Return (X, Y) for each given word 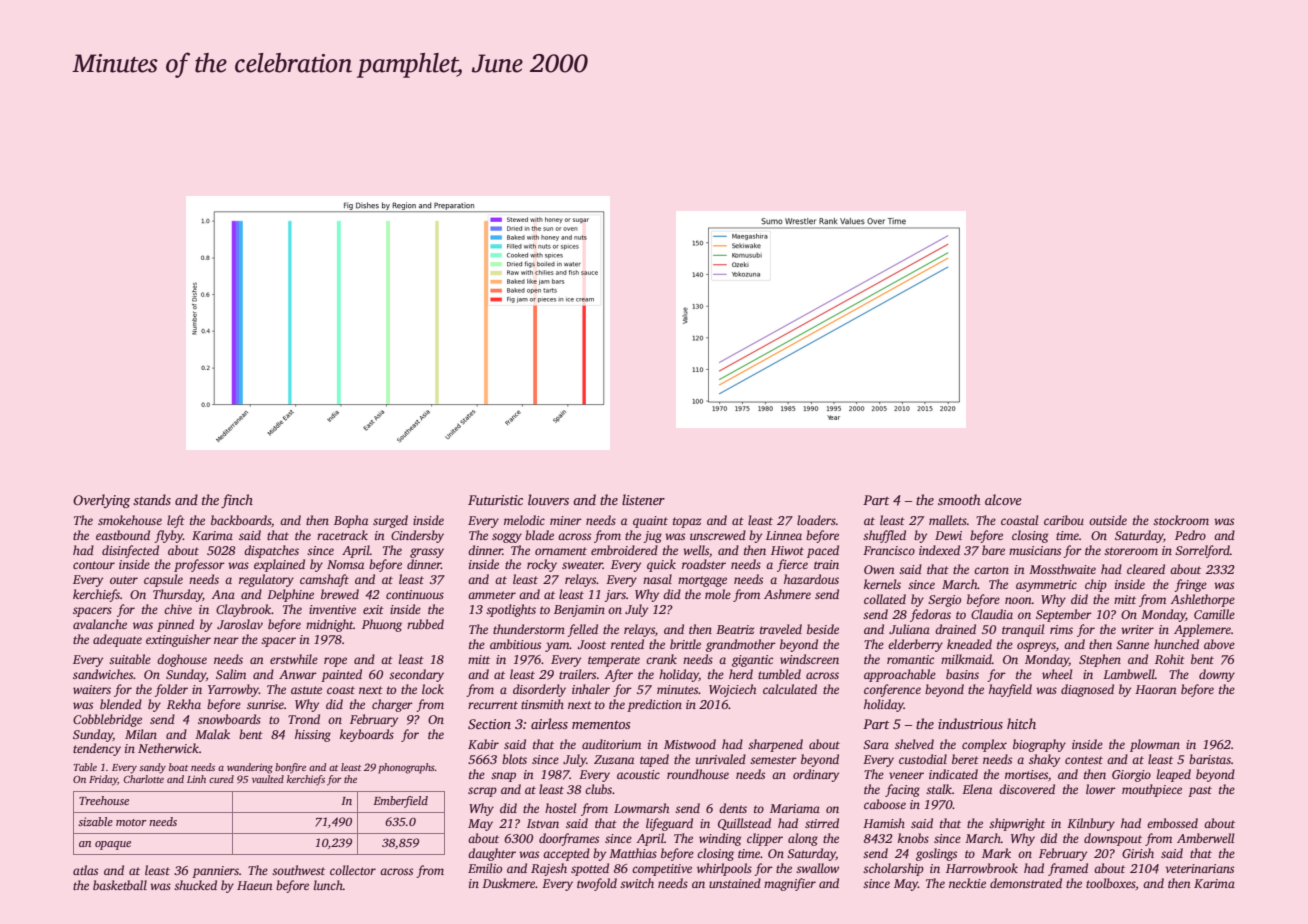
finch (237, 501)
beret (965, 759)
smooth (959, 499)
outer (124, 580)
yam (557, 647)
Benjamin (579, 611)
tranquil (1023, 630)
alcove (1003, 499)
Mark (996, 853)
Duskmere (509, 883)
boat (178, 767)
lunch (328, 885)
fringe (1190, 585)
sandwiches (103, 674)
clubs (598, 789)
